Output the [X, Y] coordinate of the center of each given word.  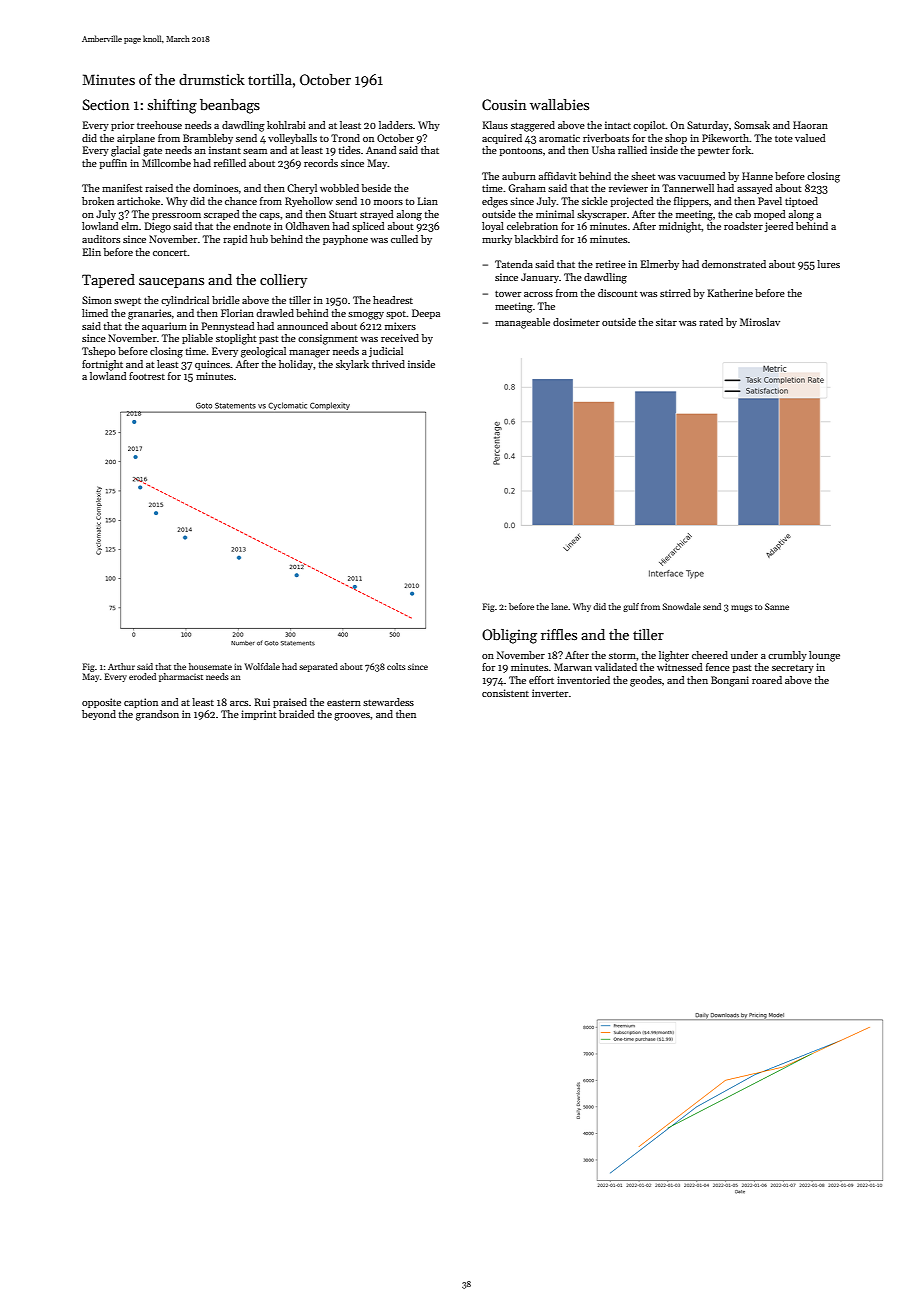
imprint [259, 715]
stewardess [388, 702]
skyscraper [602, 215]
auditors [101, 239]
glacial [125, 151]
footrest [147, 376]
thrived [388, 364]
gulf [631, 607]
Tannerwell [688, 188]
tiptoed [801, 202]
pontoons [520, 152]
